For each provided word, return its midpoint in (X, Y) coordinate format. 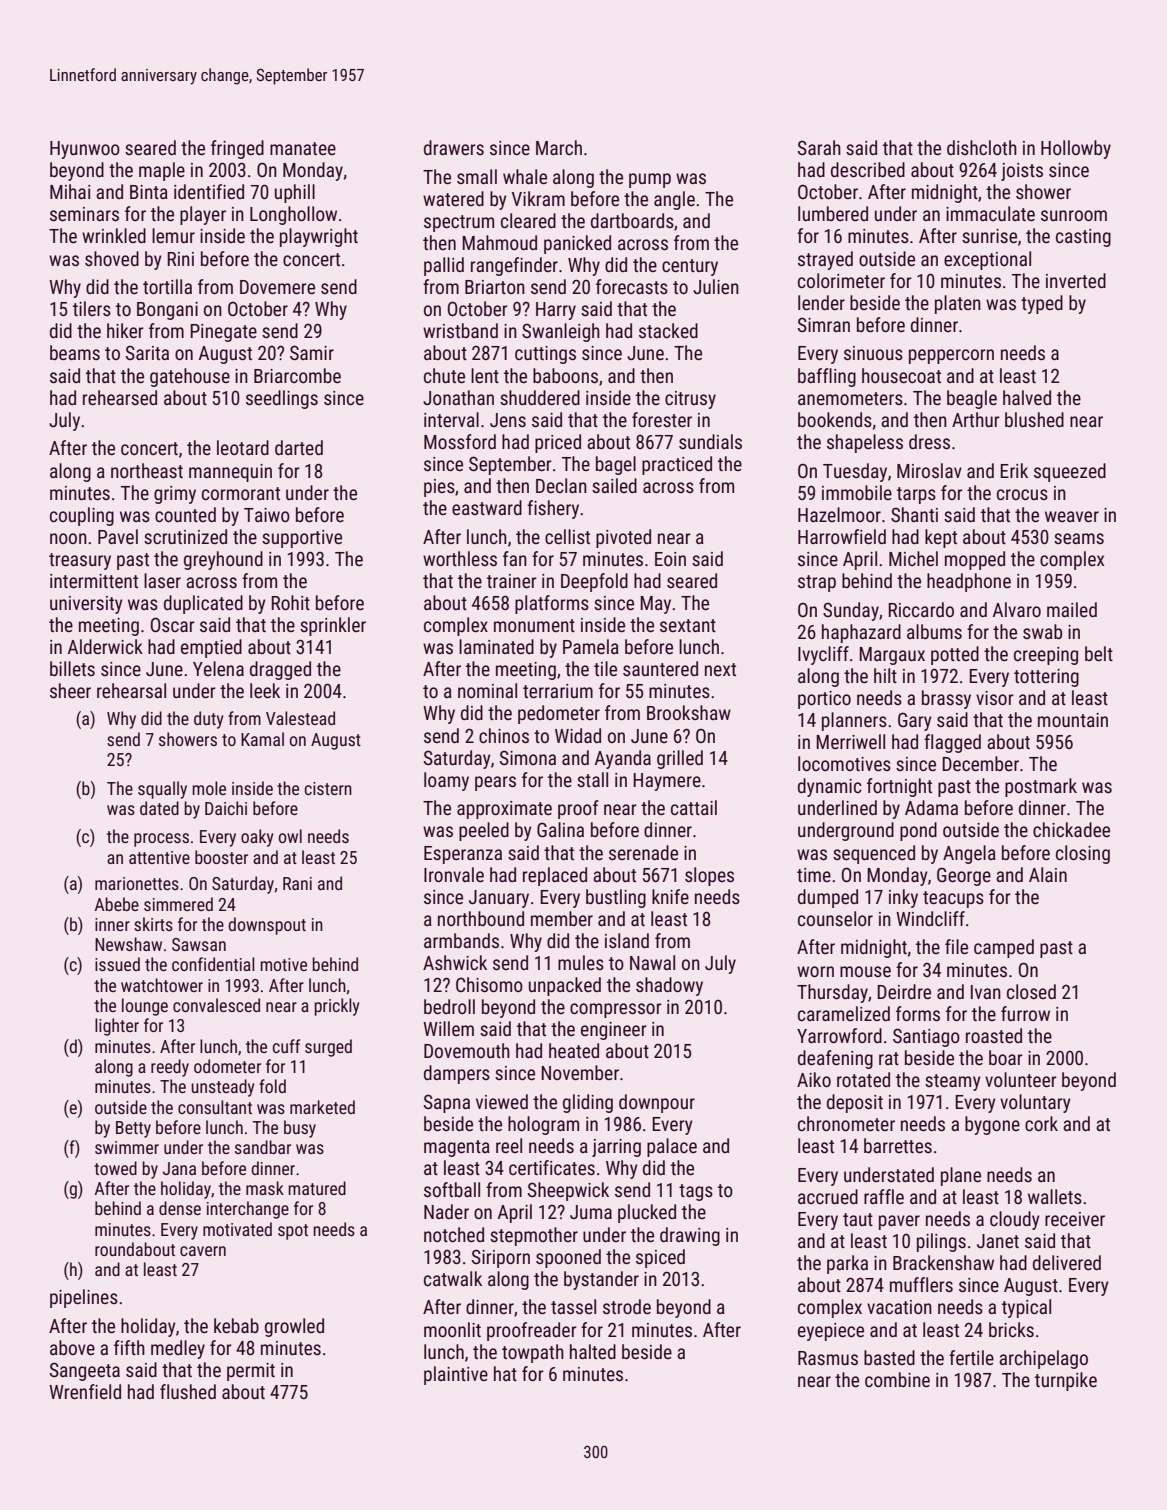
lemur (173, 235)
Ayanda (623, 759)
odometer (227, 1066)
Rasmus (828, 1358)
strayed (825, 260)
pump (650, 180)
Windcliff (930, 918)
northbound (481, 918)
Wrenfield (85, 1391)
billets (72, 668)
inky (903, 898)
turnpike (1066, 1381)
